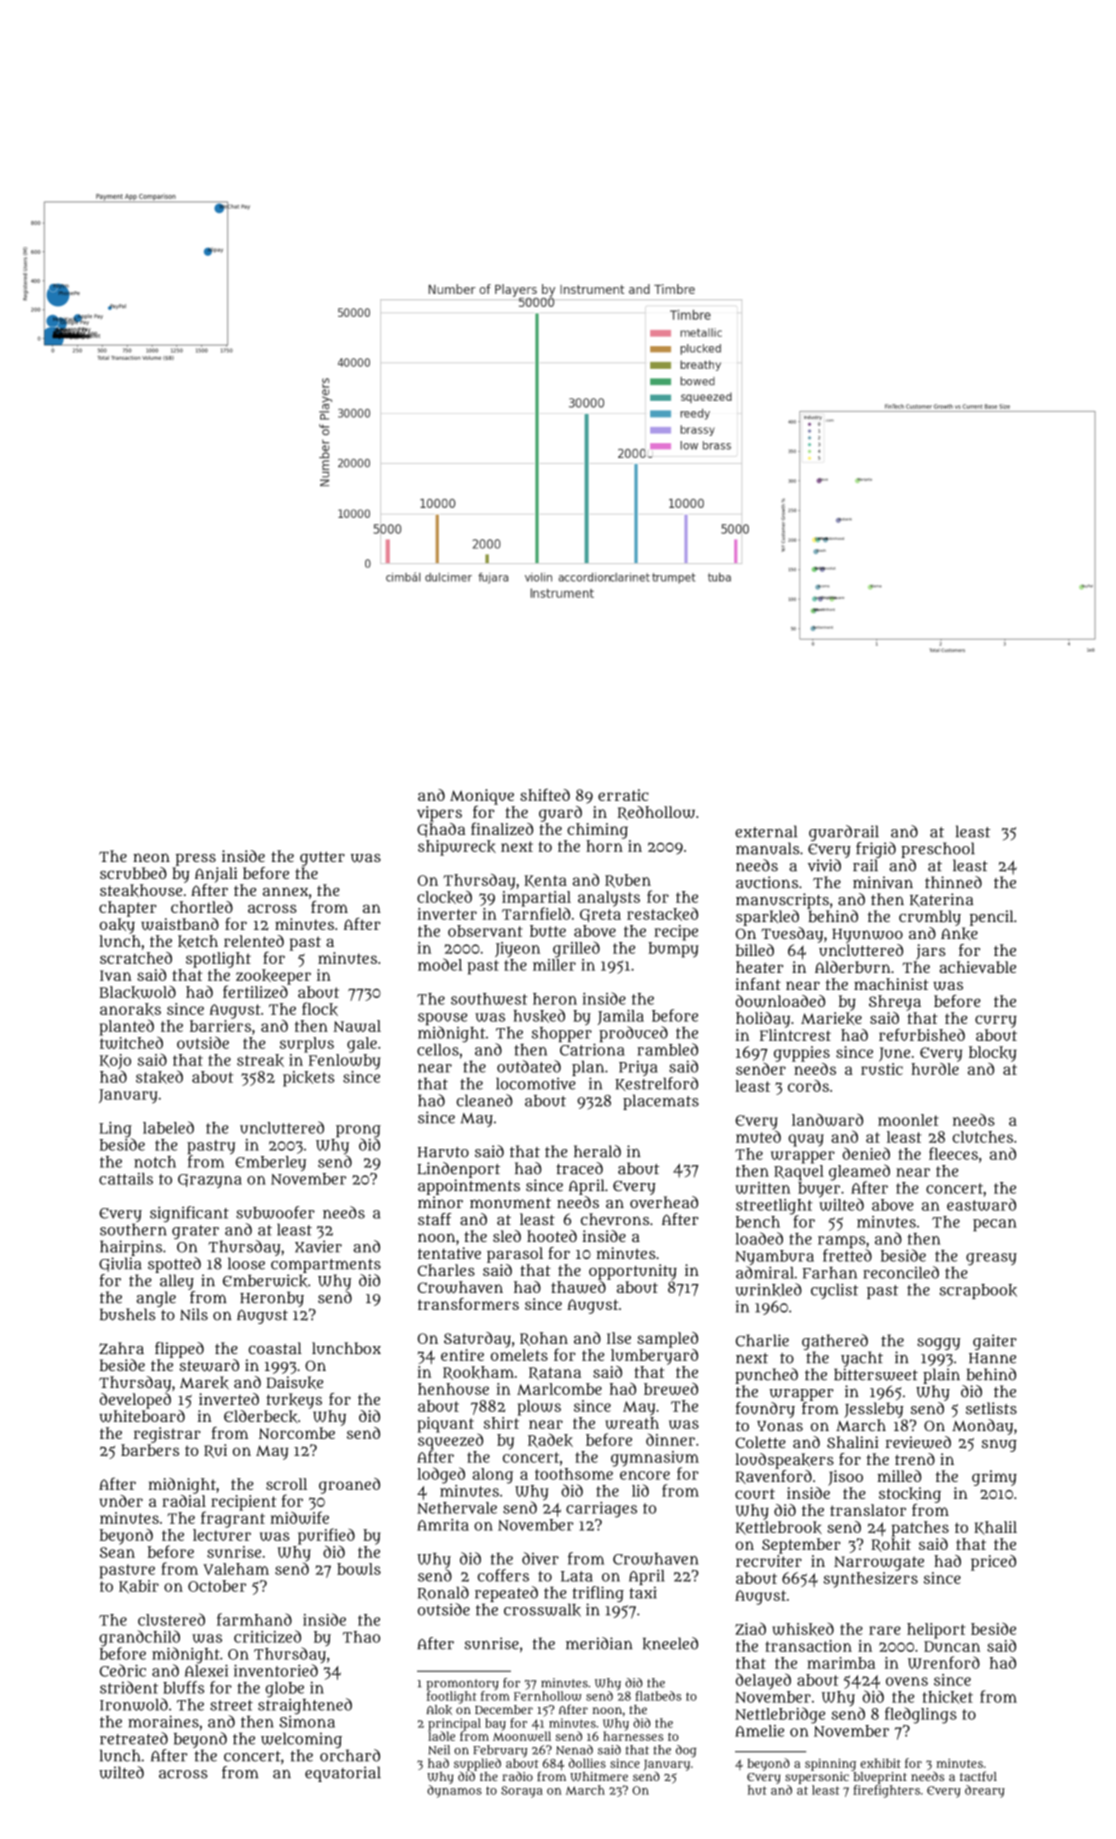 The width and height of the page is (1116, 1839). Describe the element at coordinates (485, 931) in the page. I see `observant` at that location.
